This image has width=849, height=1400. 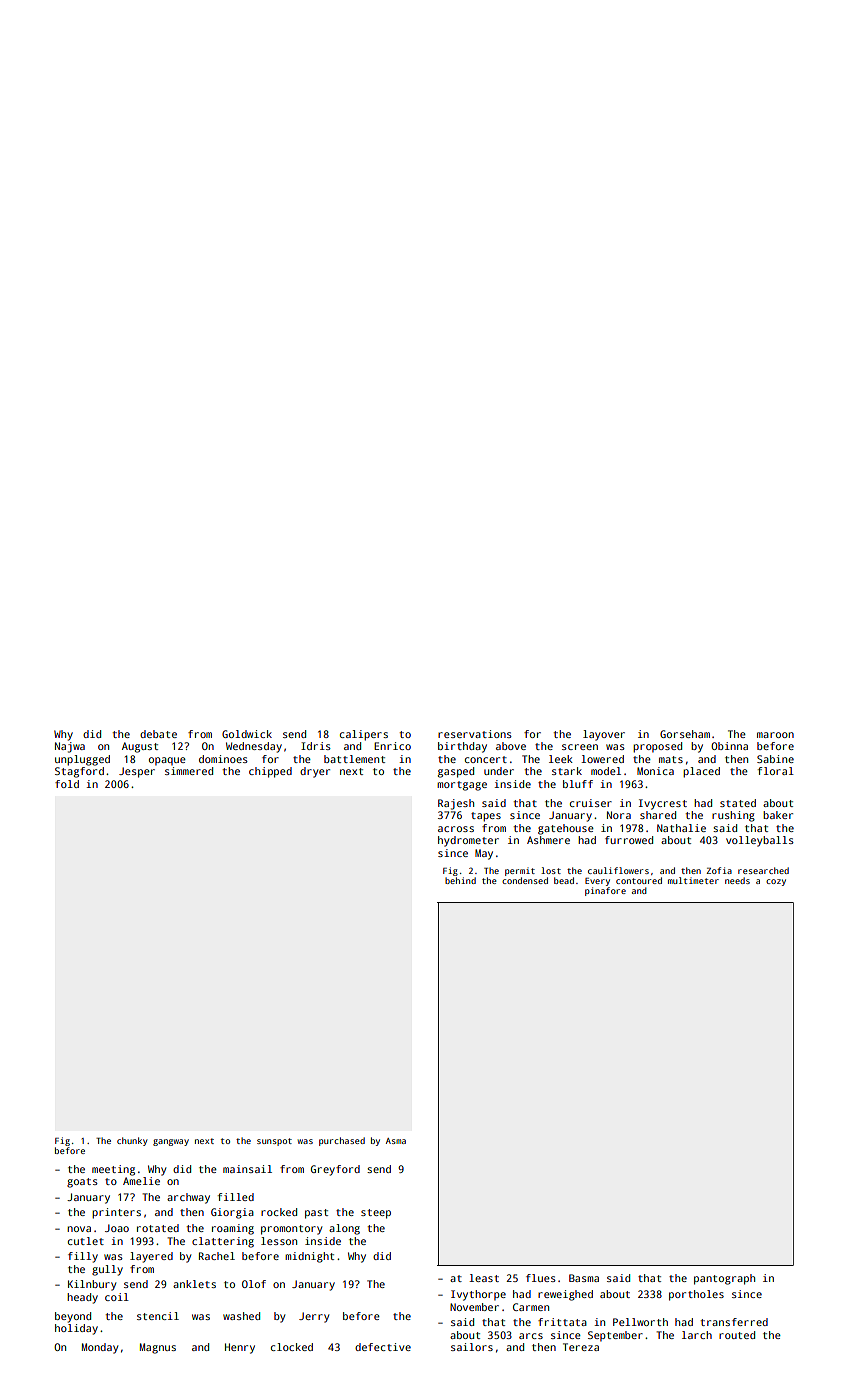 I want to click on clocked, so click(x=292, y=1347).
